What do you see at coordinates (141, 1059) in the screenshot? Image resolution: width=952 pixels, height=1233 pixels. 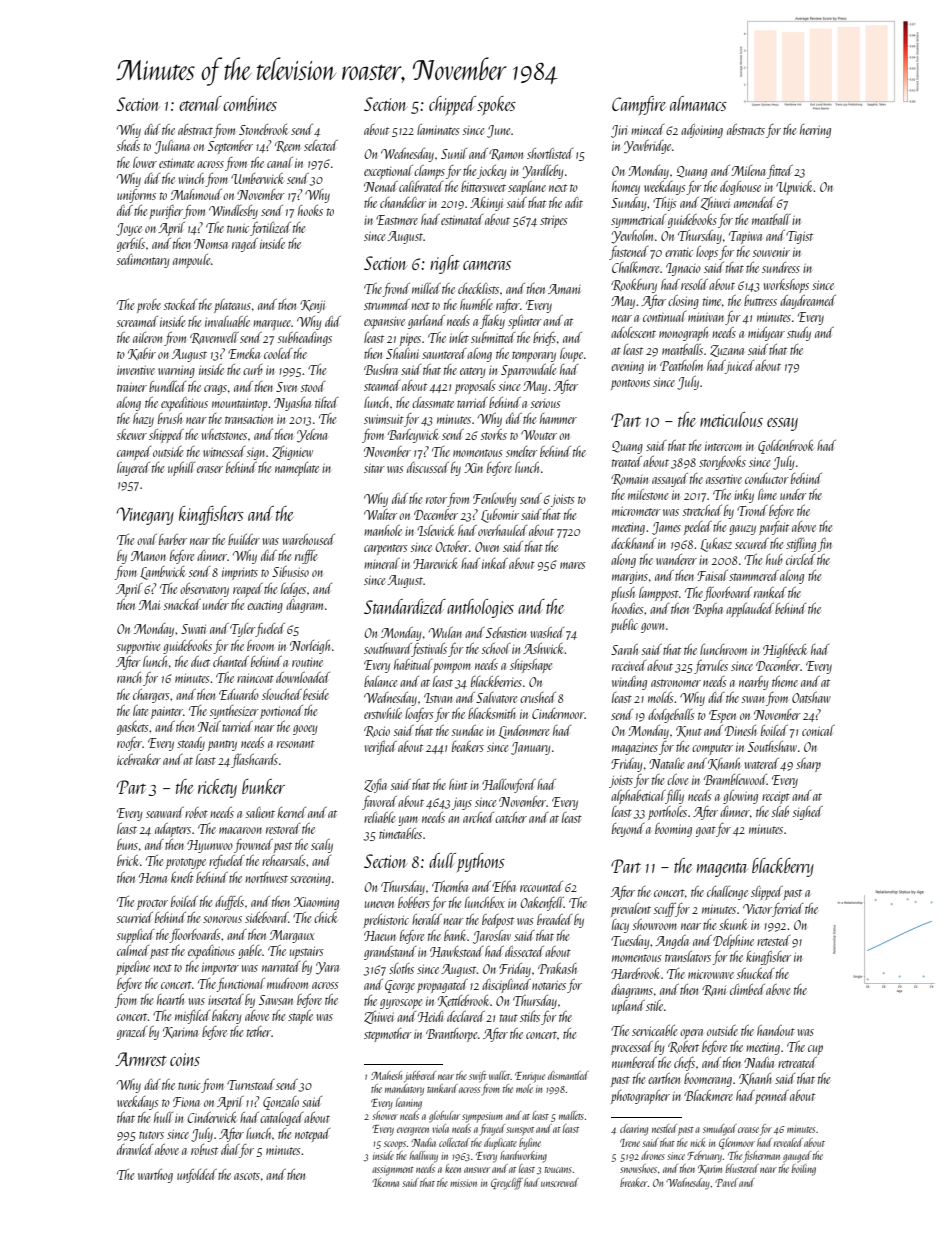 I see `Armrest` at bounding box center [141, 1059].
